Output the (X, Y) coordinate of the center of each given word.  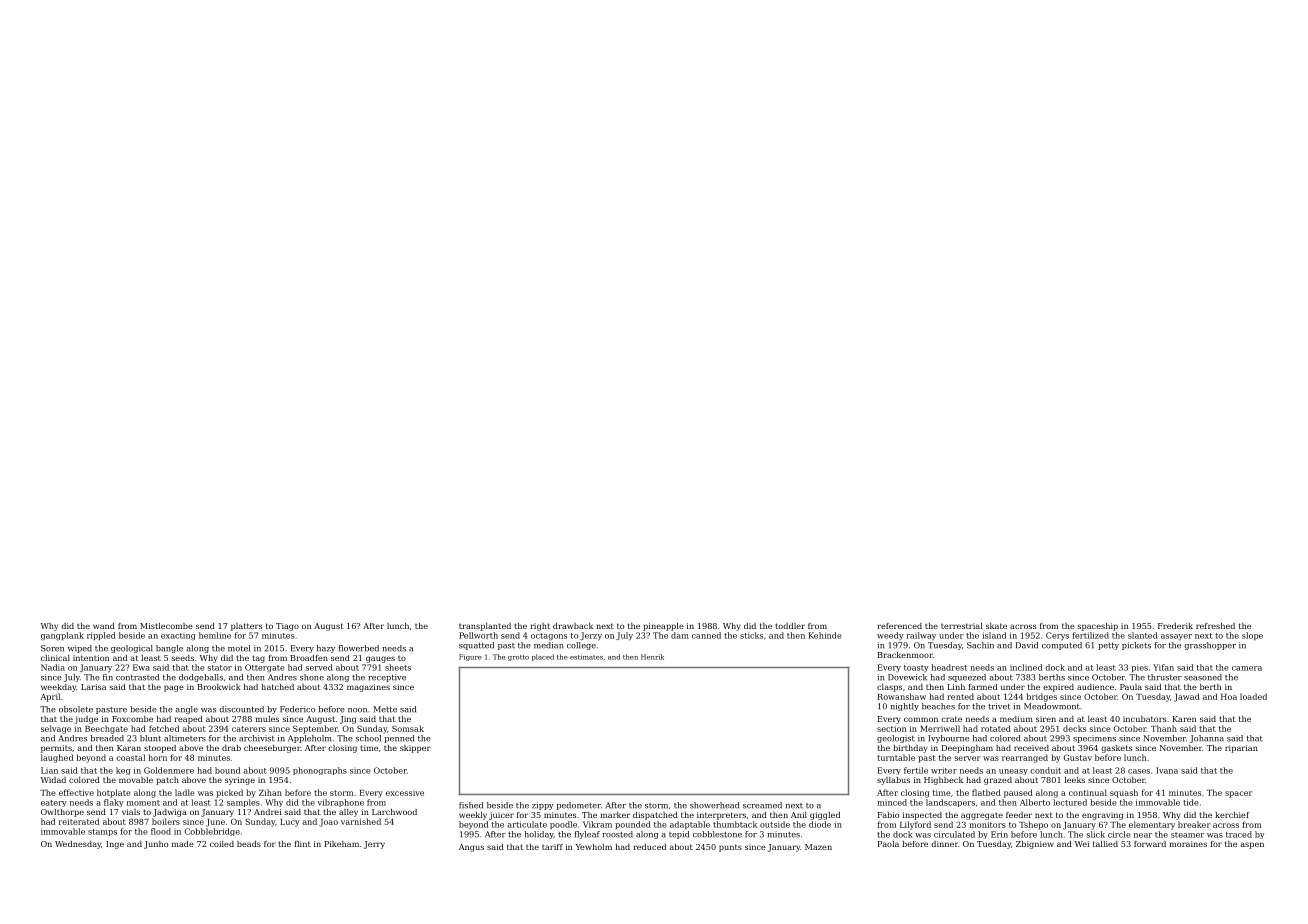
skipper (415, 749)
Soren (52, 648)
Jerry (374, 845)
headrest (949, 667)
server (967, 758)
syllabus (893, 781)
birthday (910, 749)
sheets (398, 667)
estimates (586, 657)
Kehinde (825, 635)
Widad (53, 780)
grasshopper (1210, 646)
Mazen (818, 847)
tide (1190, 802)
